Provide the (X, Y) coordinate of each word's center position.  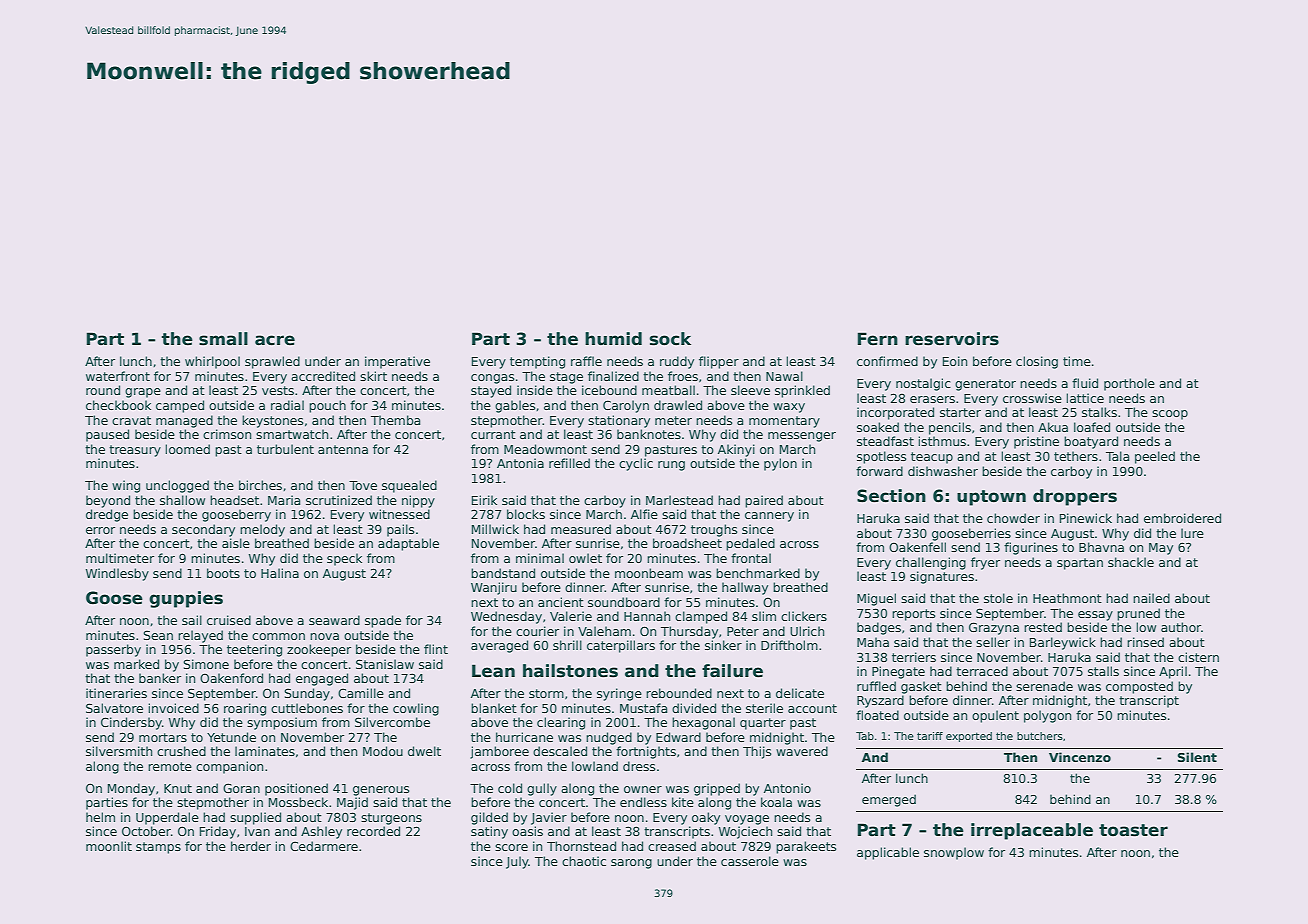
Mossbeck (298, 802)
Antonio (787, 788)
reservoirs (952, 339)
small (223, 339)
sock (670, 339)
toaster (1133, 830)
